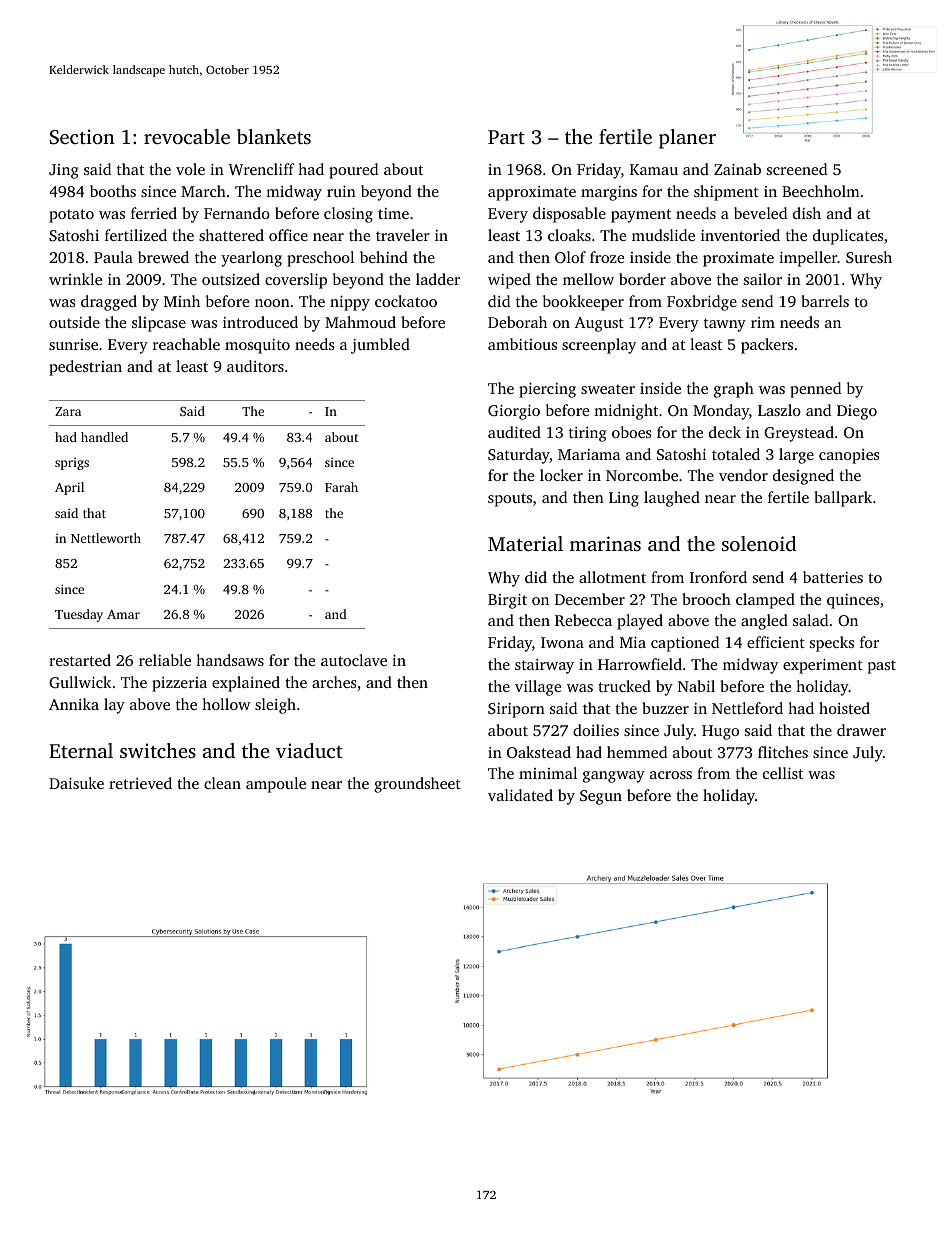  I want to click on revocable, so click(187, 136).
